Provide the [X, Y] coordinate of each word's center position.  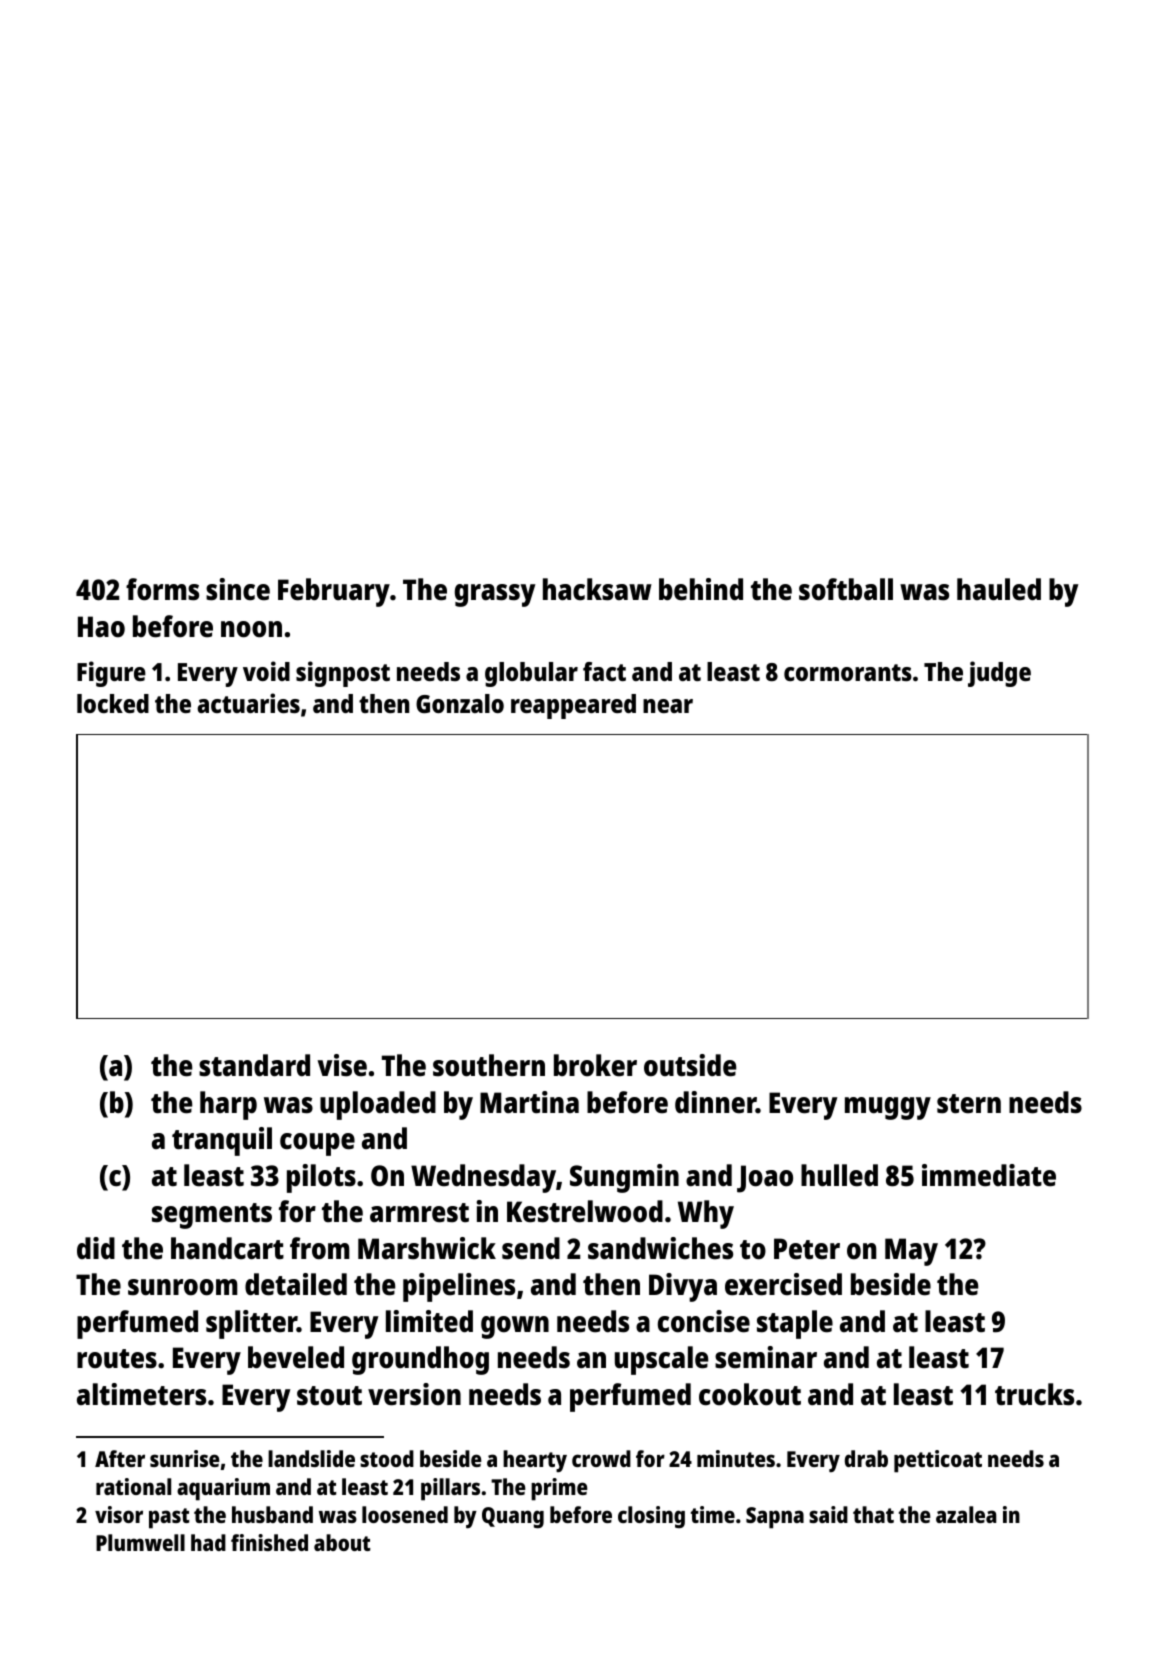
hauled [999, 589]
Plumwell [140, 1542]
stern [969, 1104]
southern [489, 1065]
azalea [966, 1514]
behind [701, 589]
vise [342, 1065]
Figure [111, 674]
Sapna [775, 1518]
